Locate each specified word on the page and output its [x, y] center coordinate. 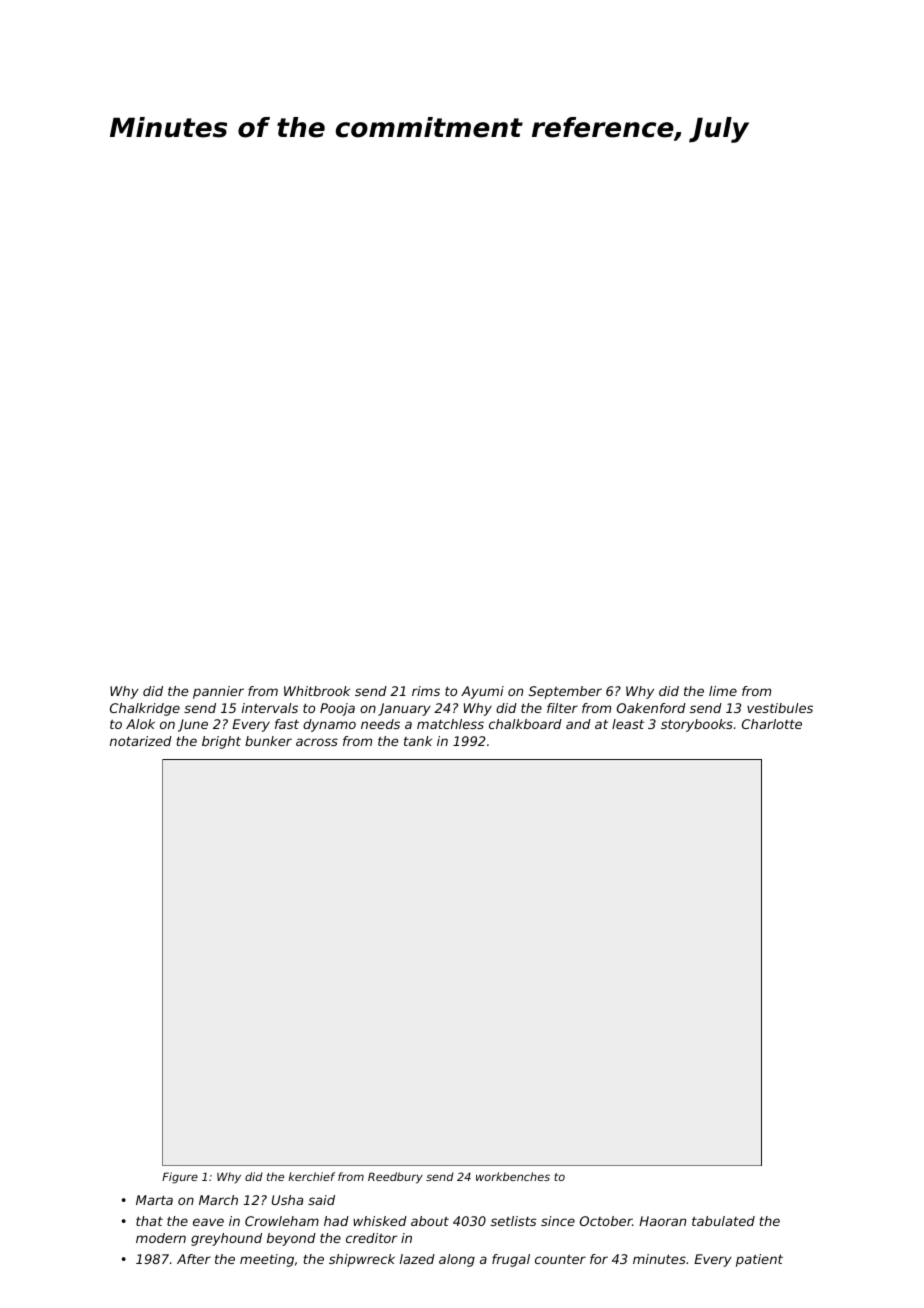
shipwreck [362, 1260]
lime [723, 691]
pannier [218, 692]
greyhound [226, 1239]
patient [759, 1260]
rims [426, 691]
